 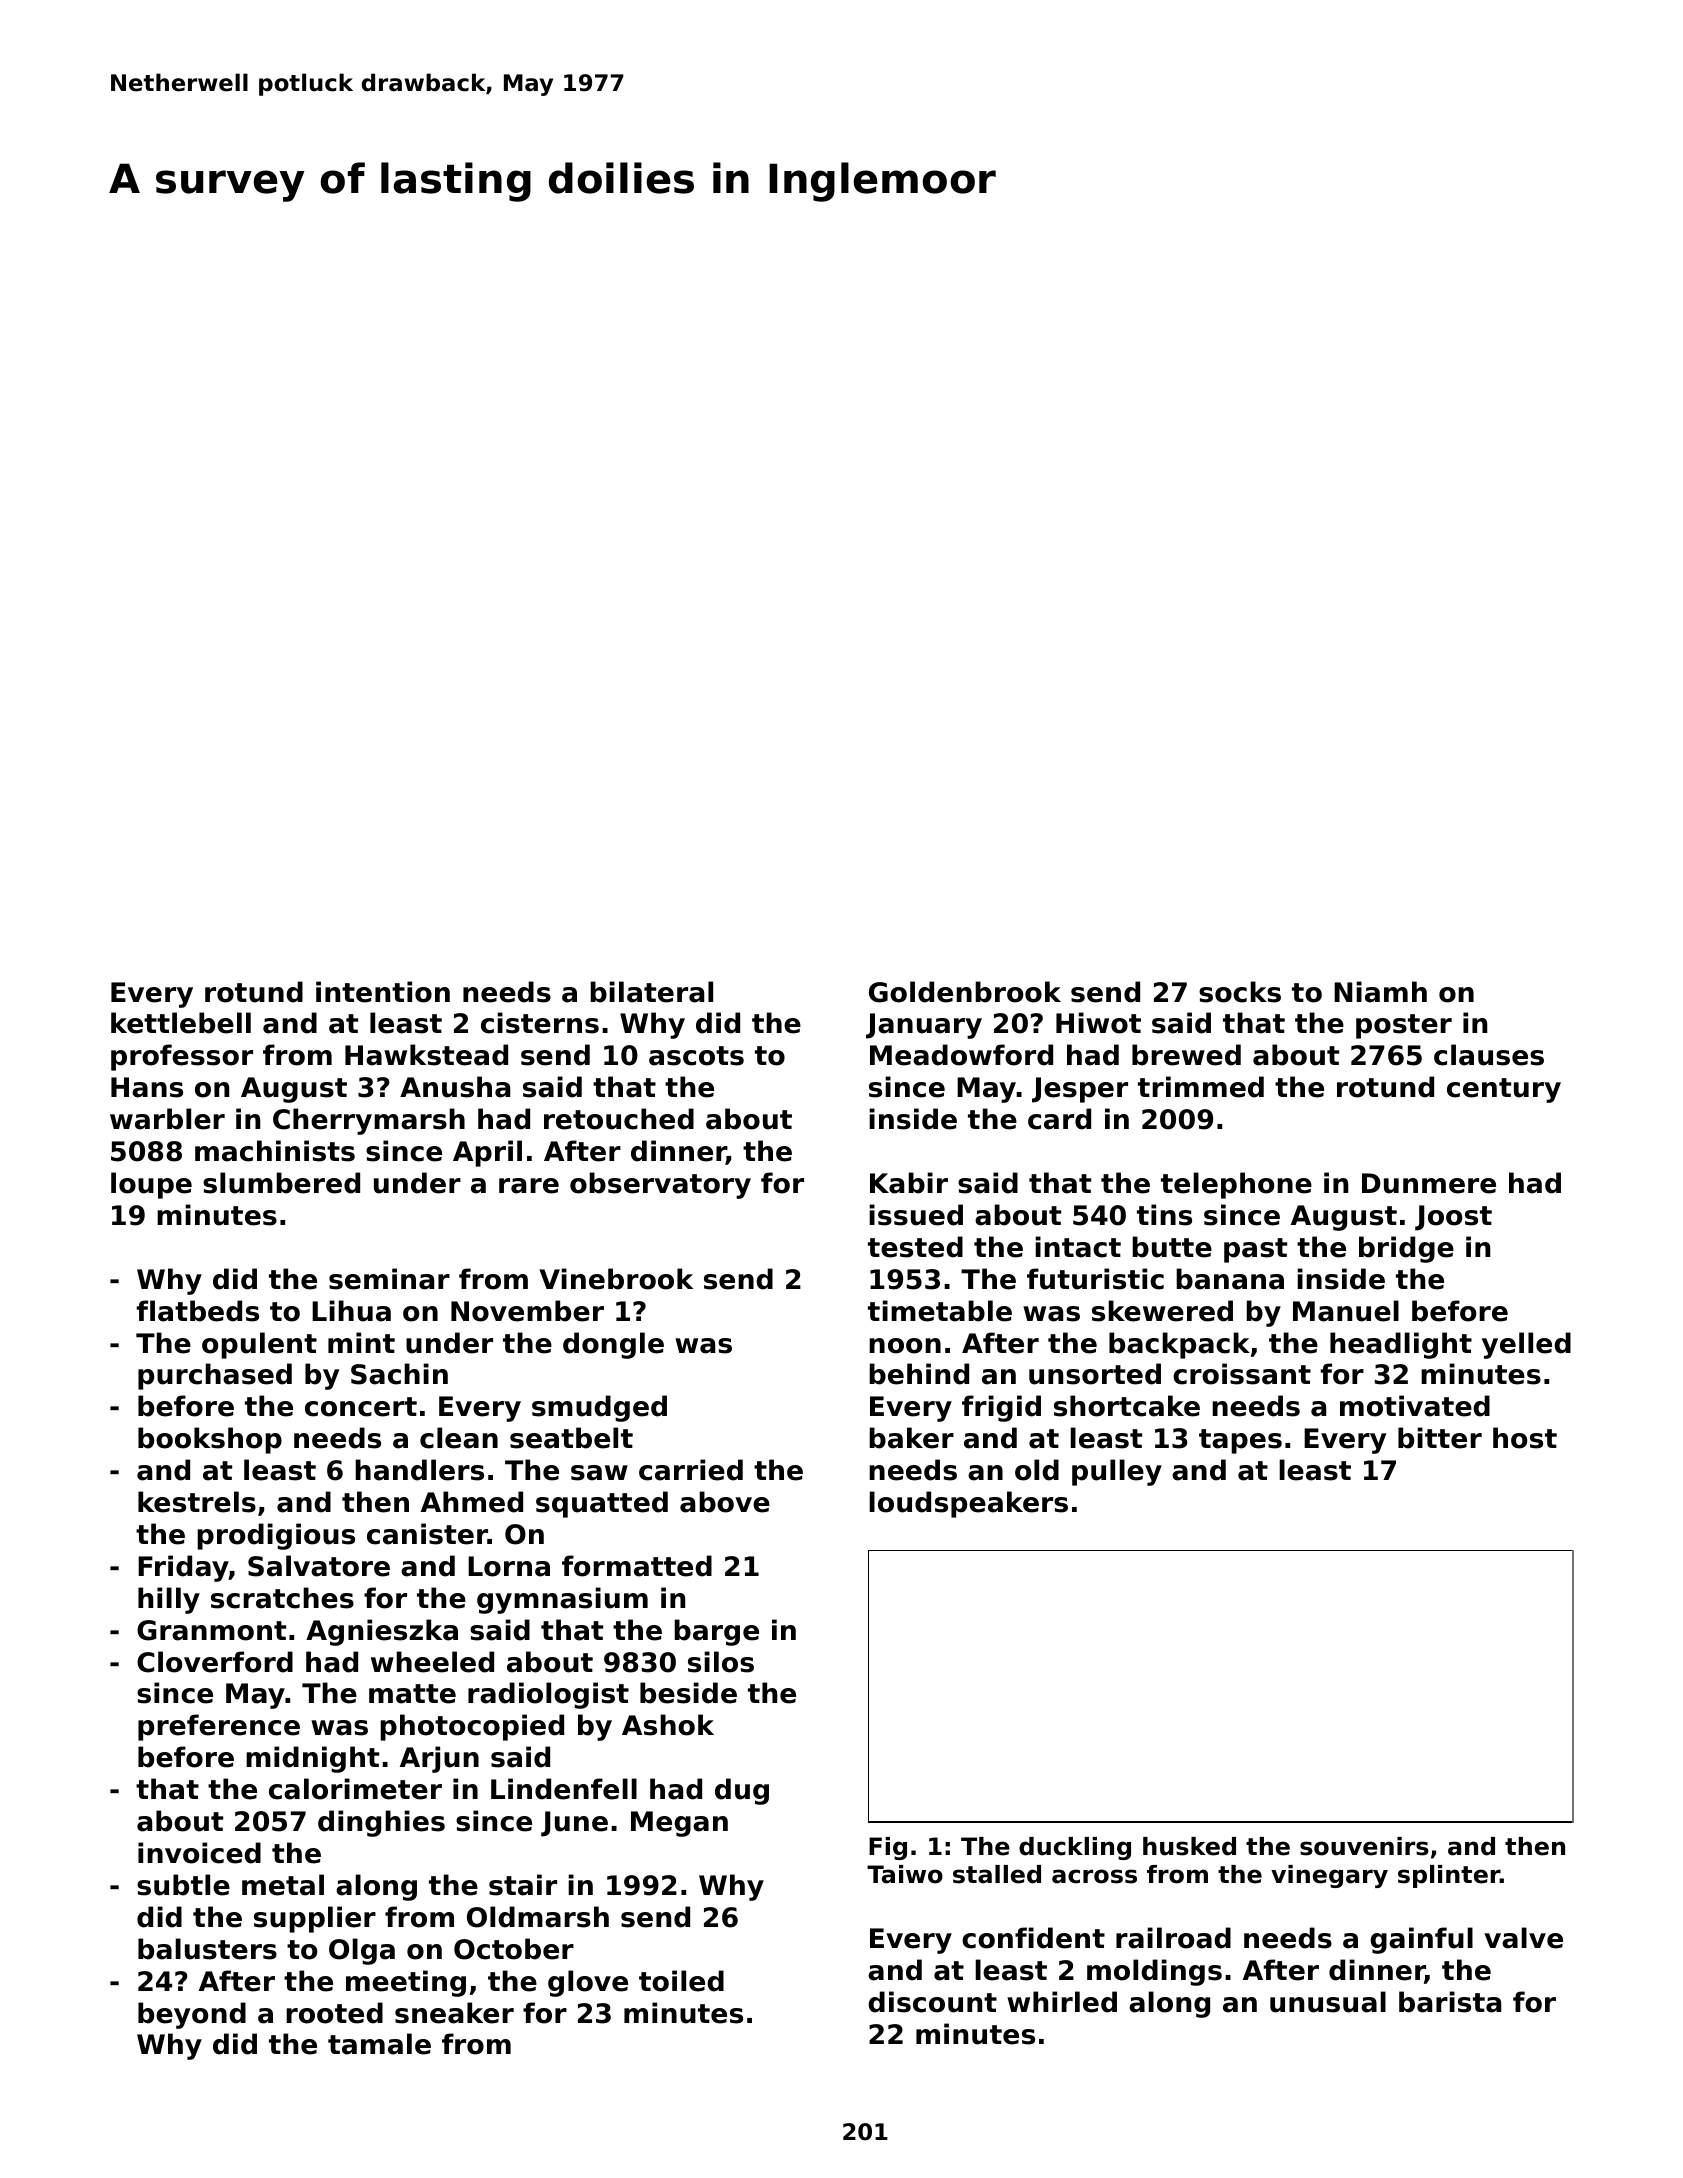 I want to click on Lorna, so click(x=509, y=1566).
